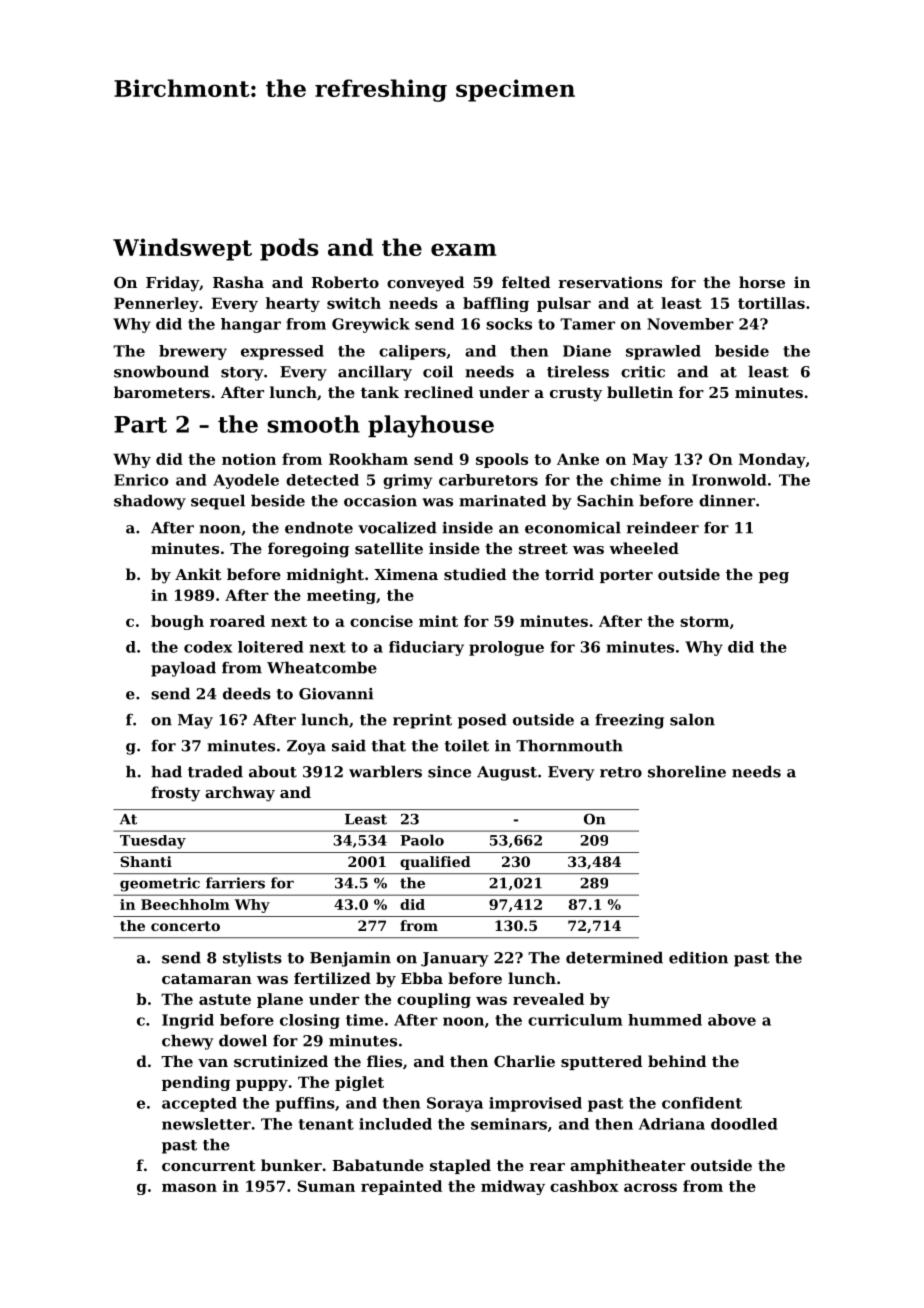 This image has width=924, height=1308. I want to click on Paolo, so click(422, 840).
